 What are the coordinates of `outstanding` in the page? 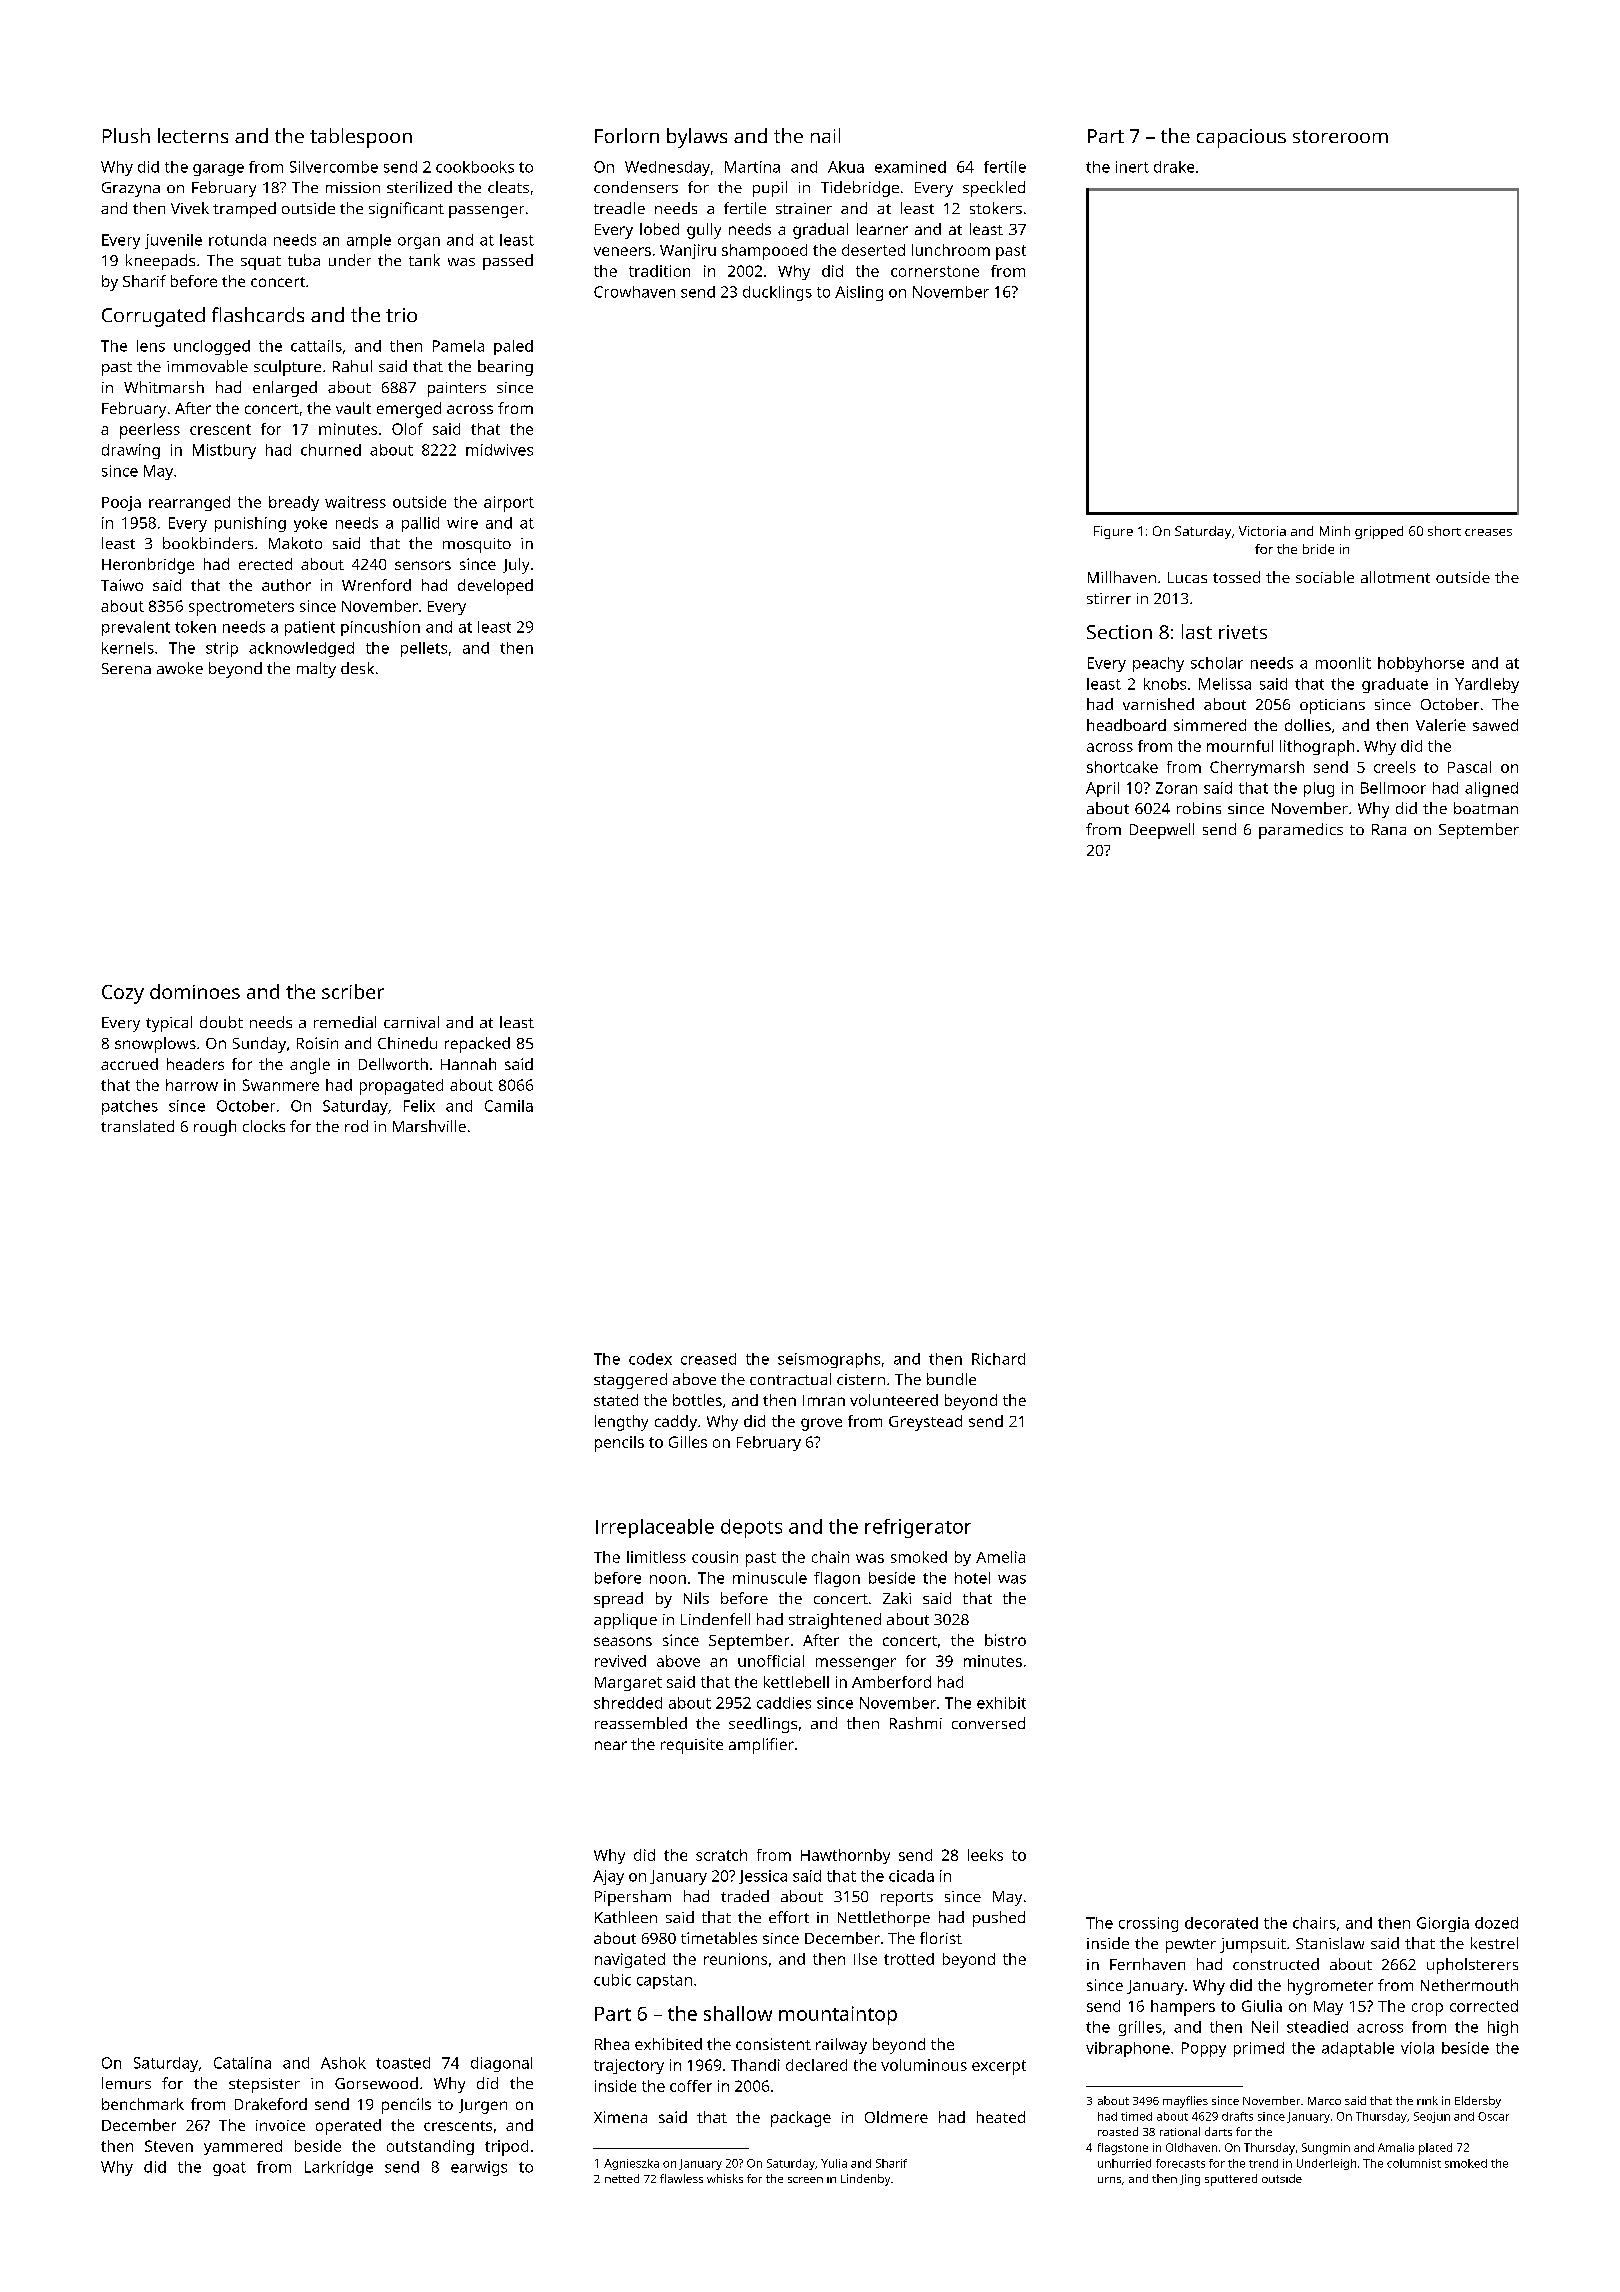 It's located at (430, 2147).
